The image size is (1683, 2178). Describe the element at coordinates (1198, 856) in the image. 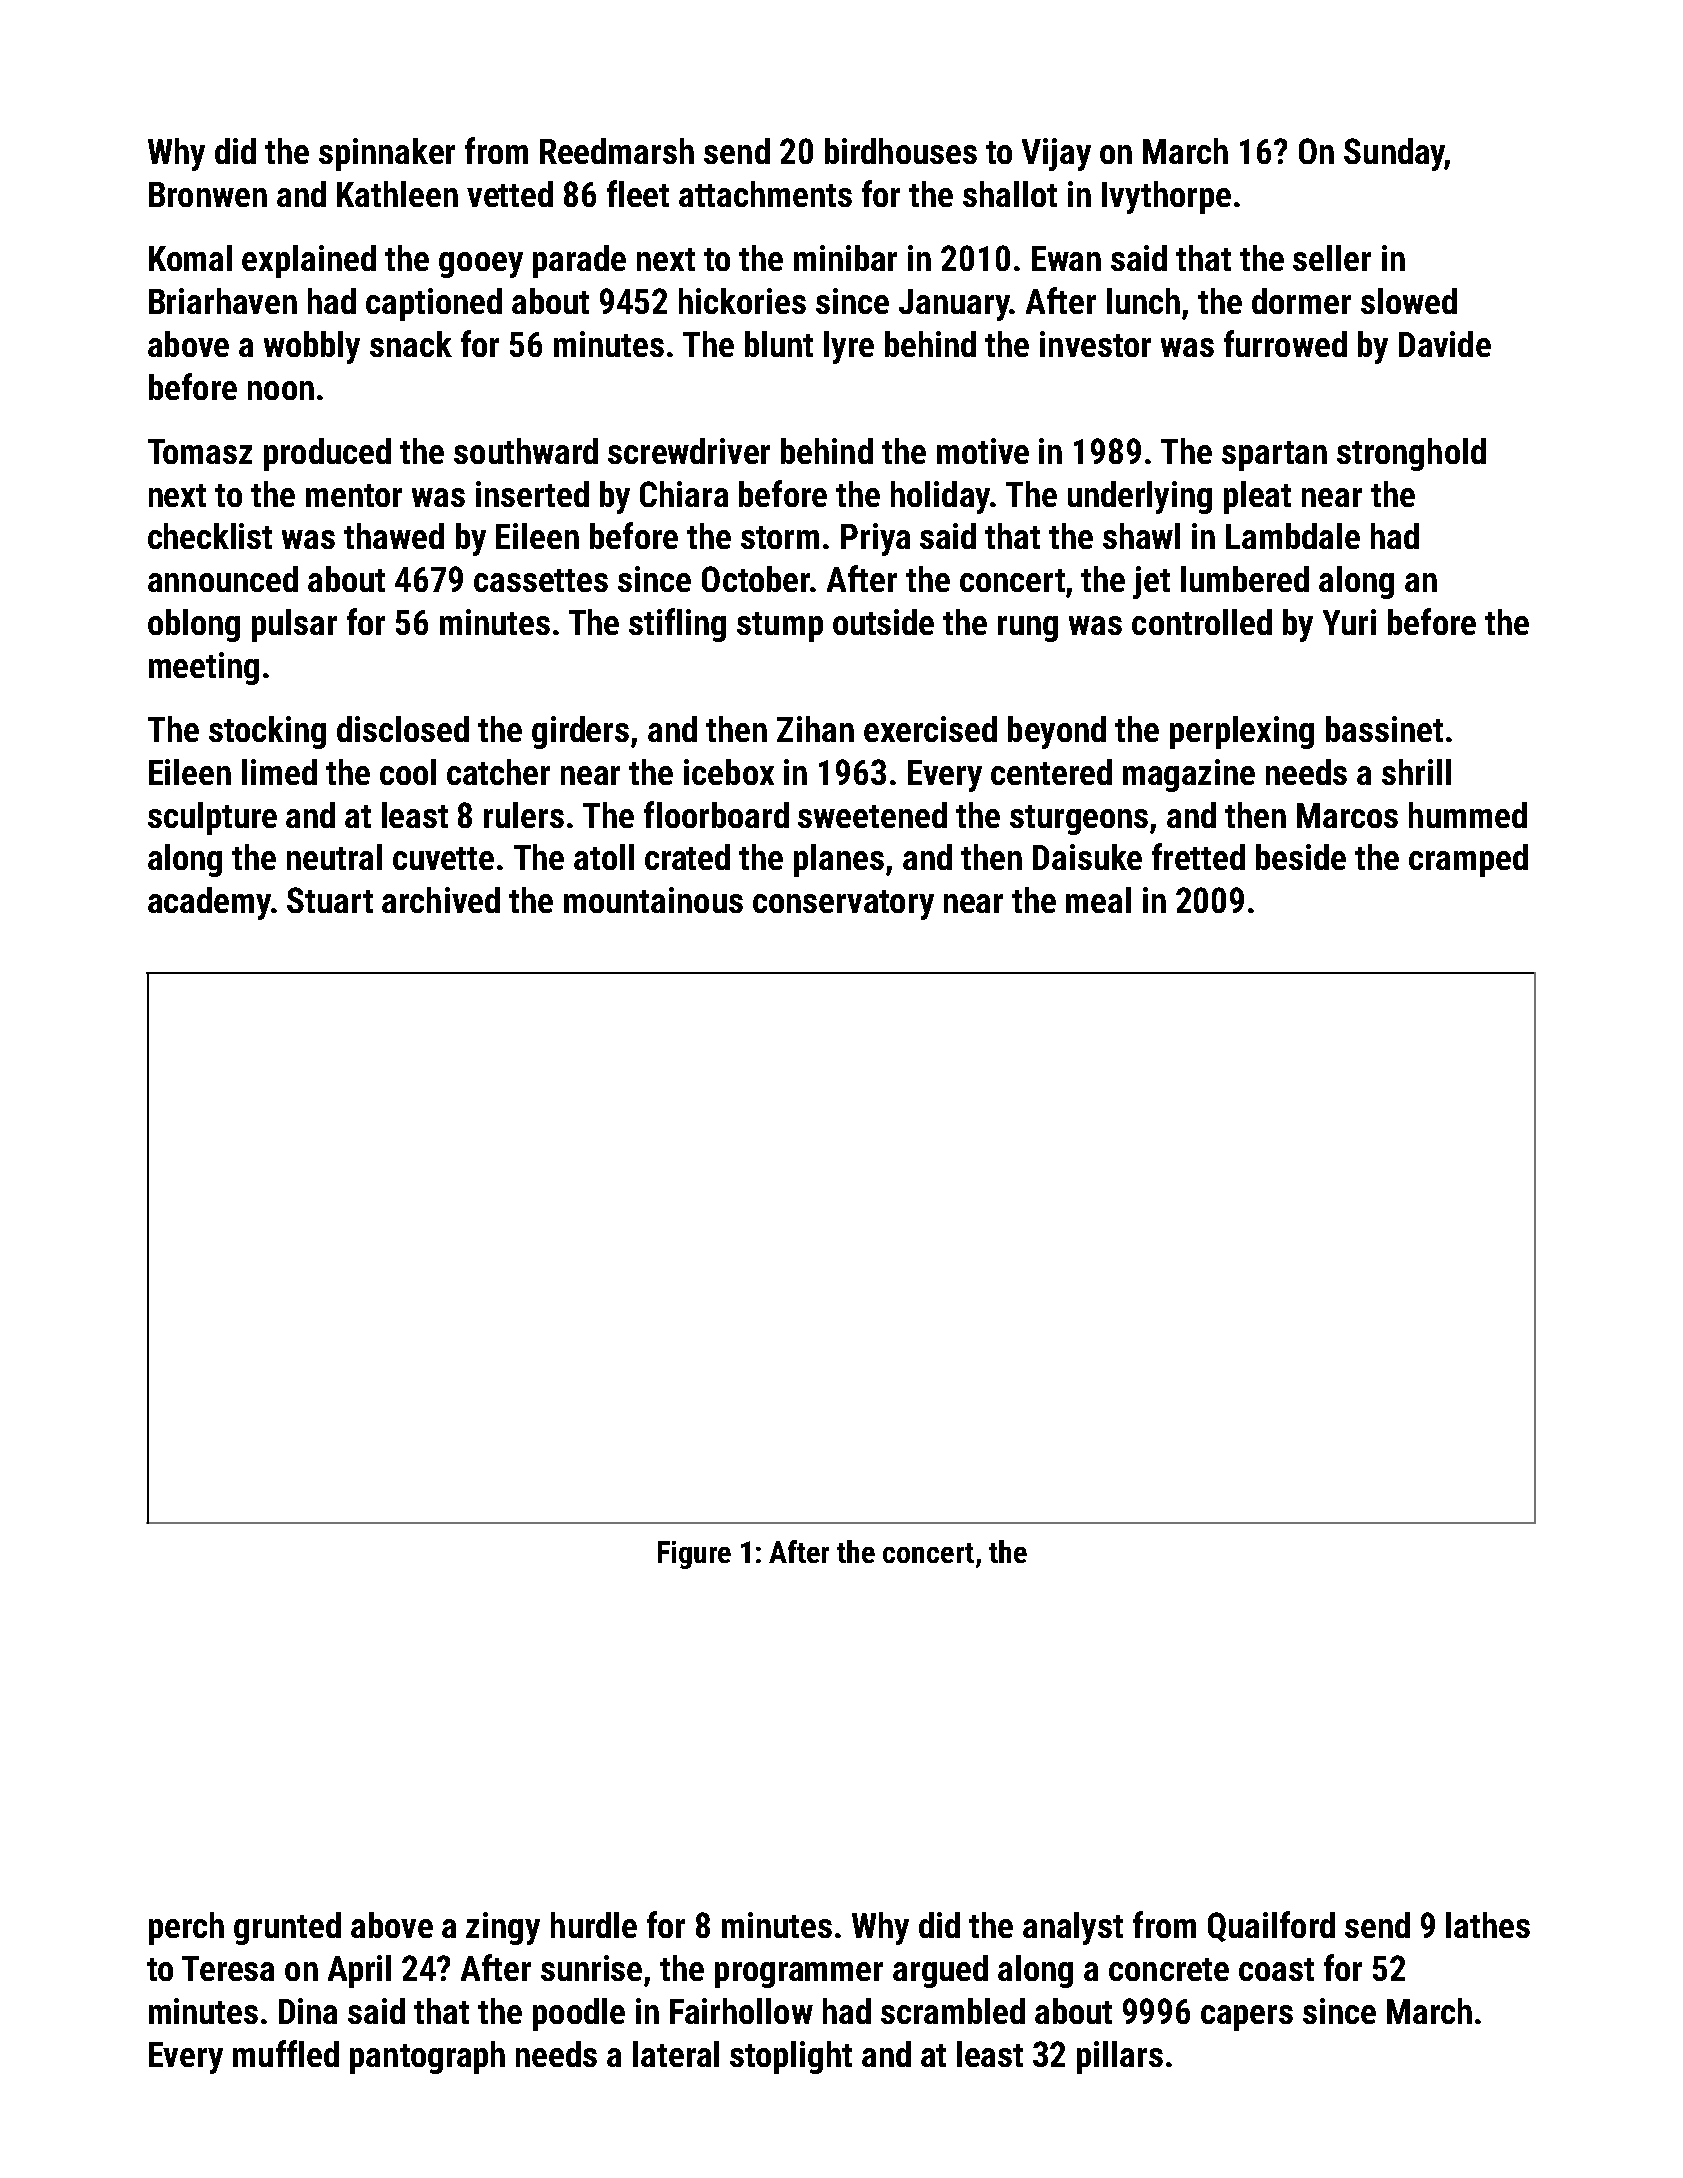

I see `fretted` at that location.
